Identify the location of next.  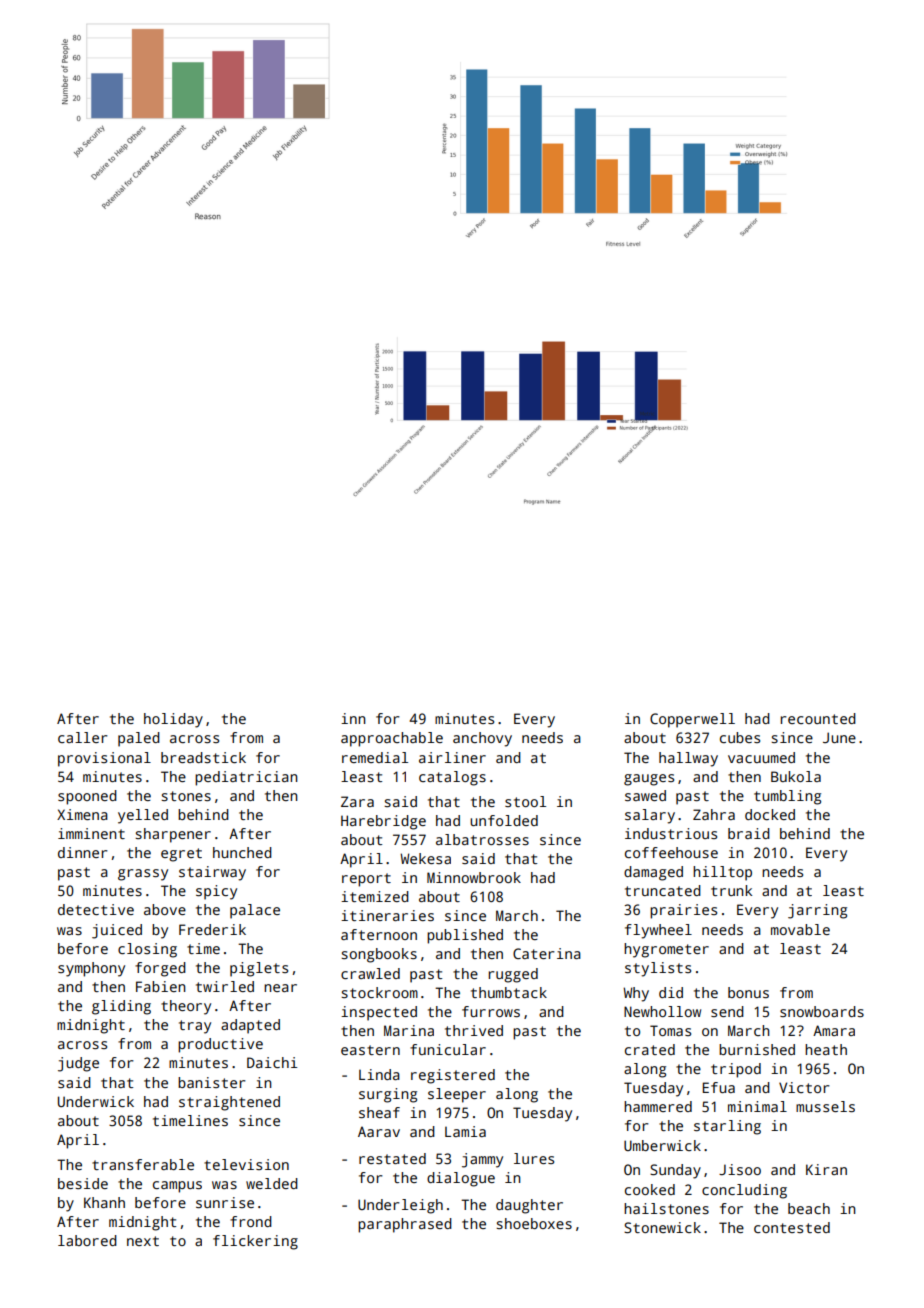
(143, 1241).
